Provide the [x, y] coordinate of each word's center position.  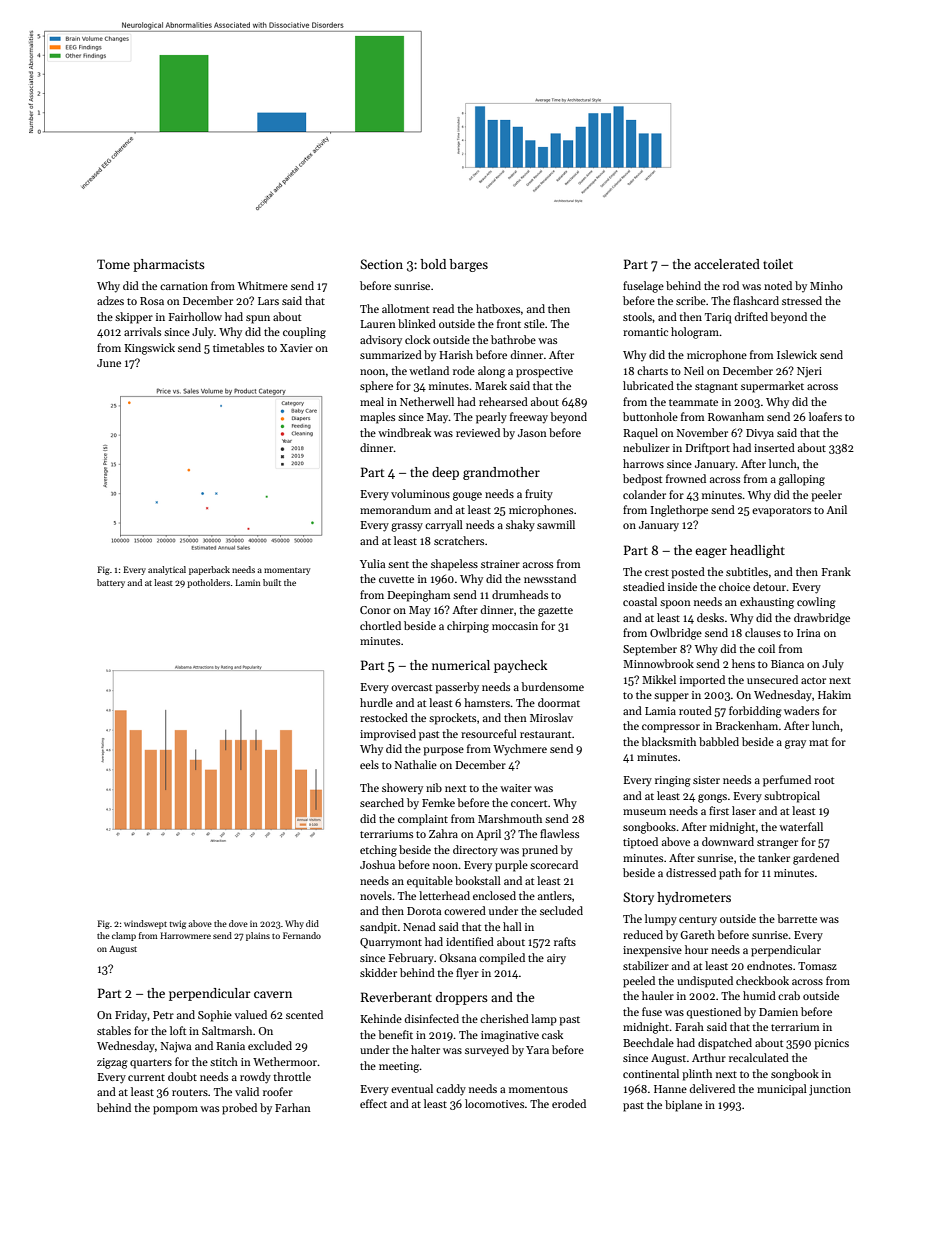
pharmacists [169, 265]
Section [381, 264]
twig [177, 924]
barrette [797, 918]
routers [190, 1092]
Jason [532, 433]
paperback [209, 570]
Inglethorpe [679, 511]
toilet [778, 264]
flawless [559, 833]
